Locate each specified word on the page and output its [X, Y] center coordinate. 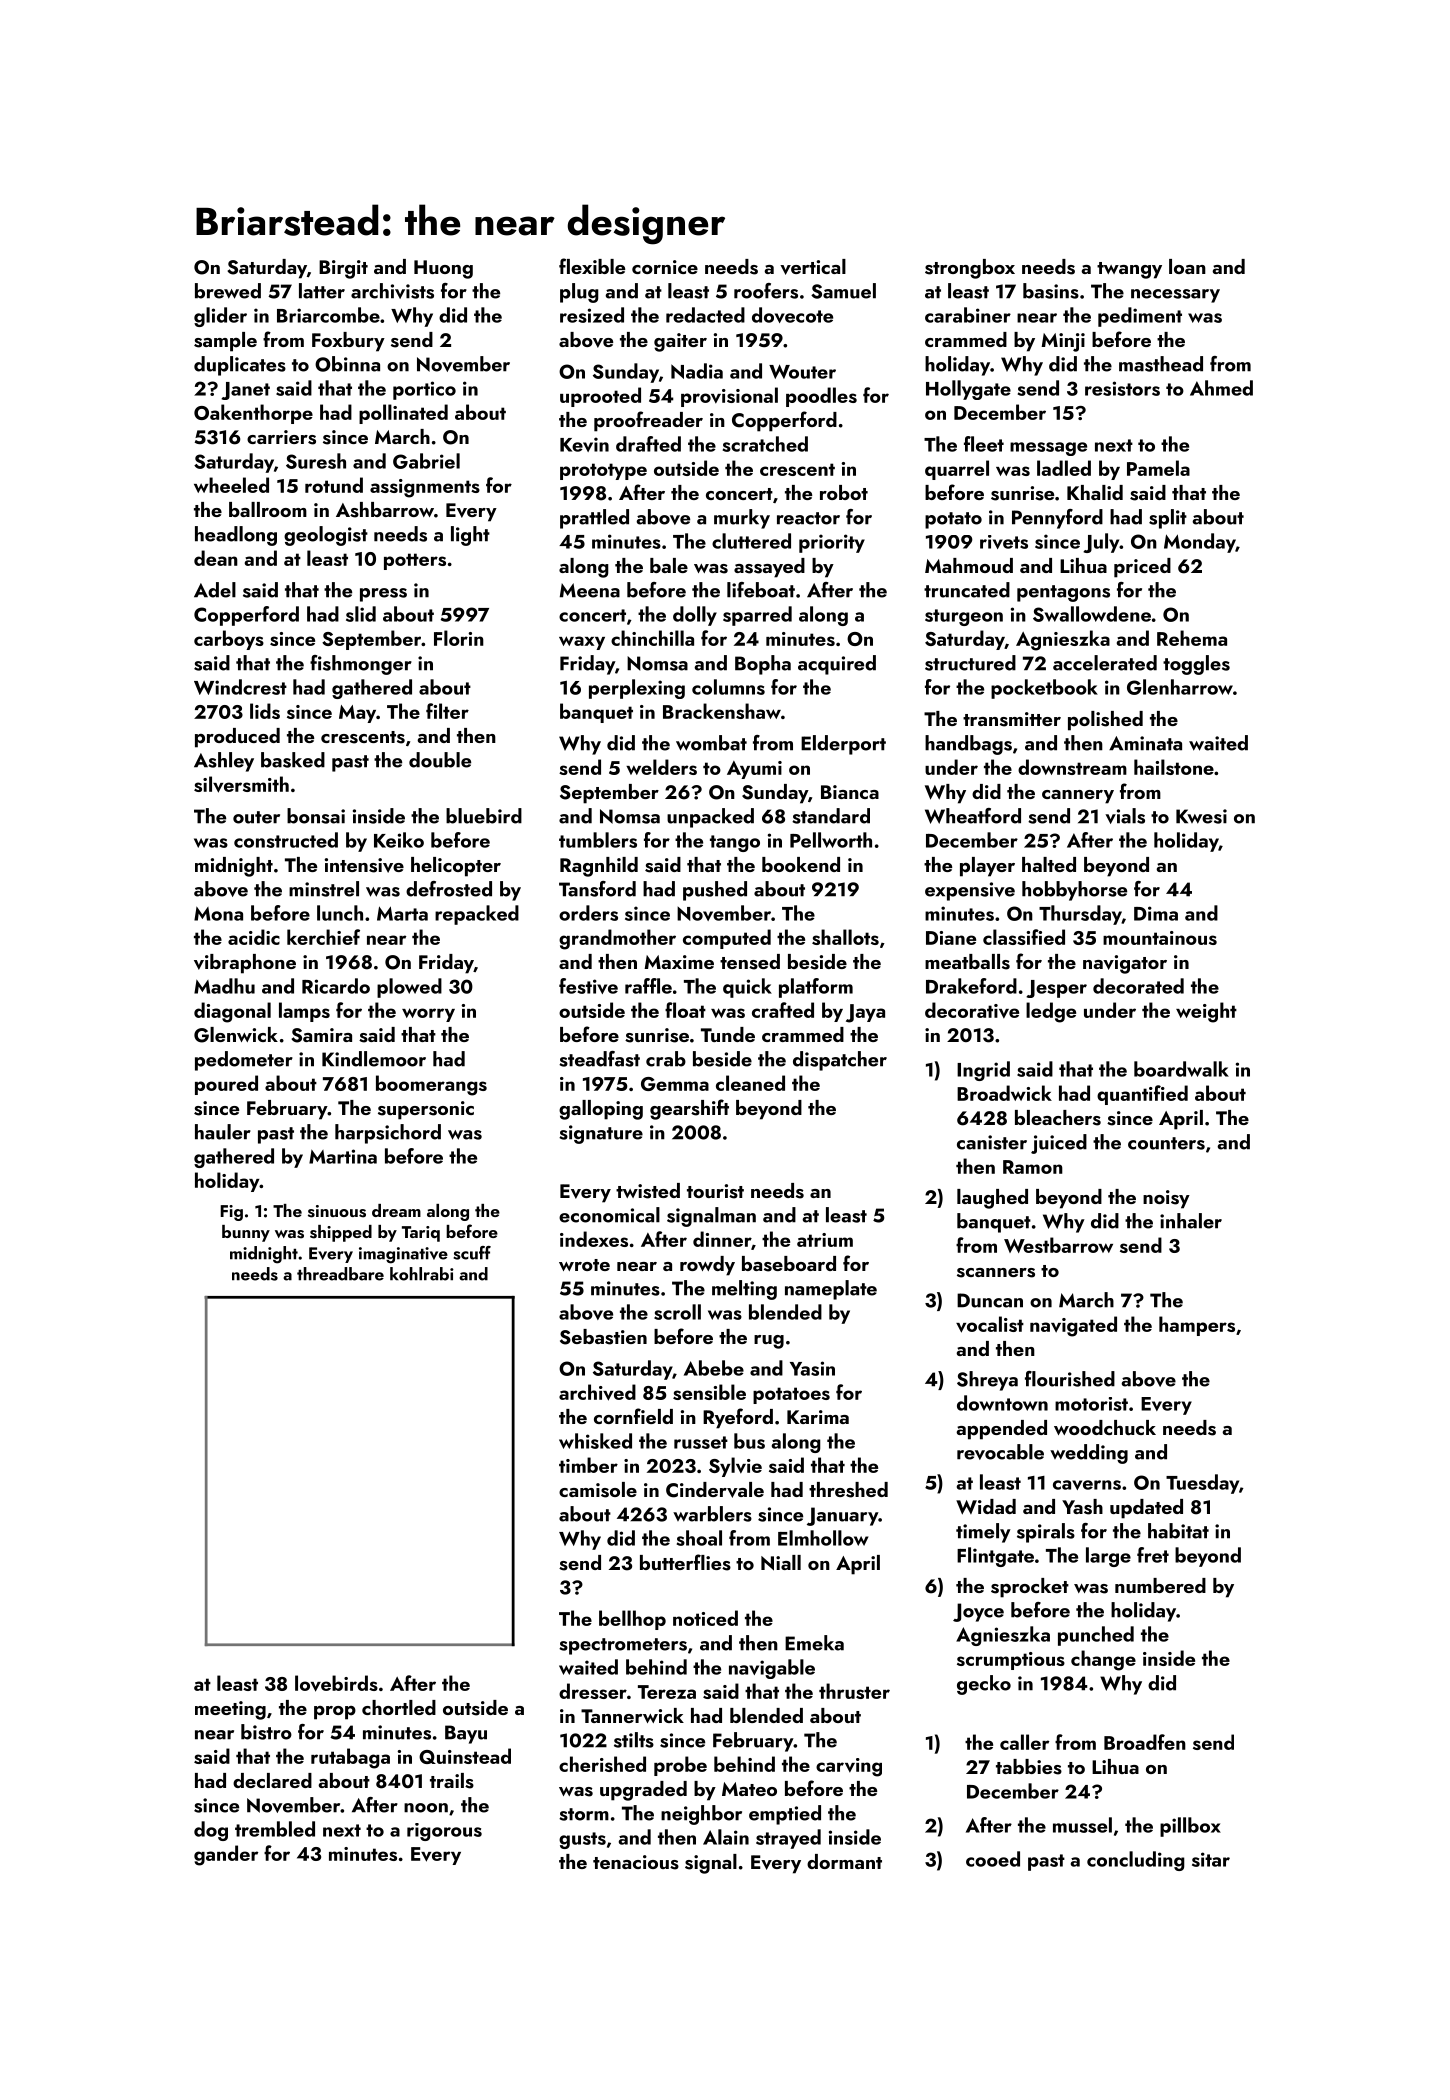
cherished [602, 1764]
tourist [715, 1191]
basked [293, 760]
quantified [1142, 1095]
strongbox [970, 269]
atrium [825, 1240]
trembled [275, 1829]
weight [1206, 1012]
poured [226, 1085]
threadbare [340, 1274]
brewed [228, 291]
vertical [813, 267]
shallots [845, 937]
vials [1125, 816]
